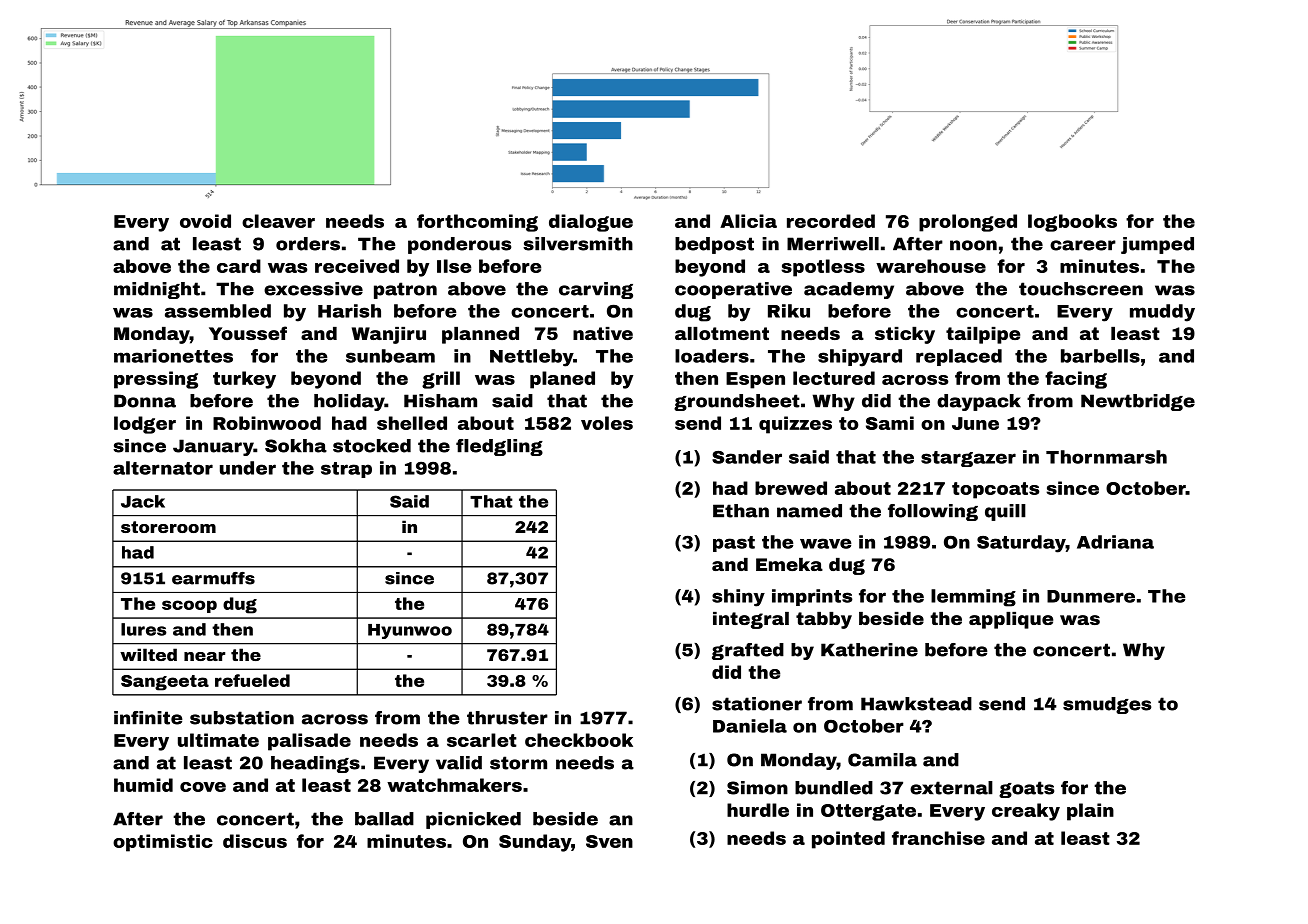  What do you see at coordinates (1107, 705) in the image?
I see `smudges` at bounding box center [1107, 705].
